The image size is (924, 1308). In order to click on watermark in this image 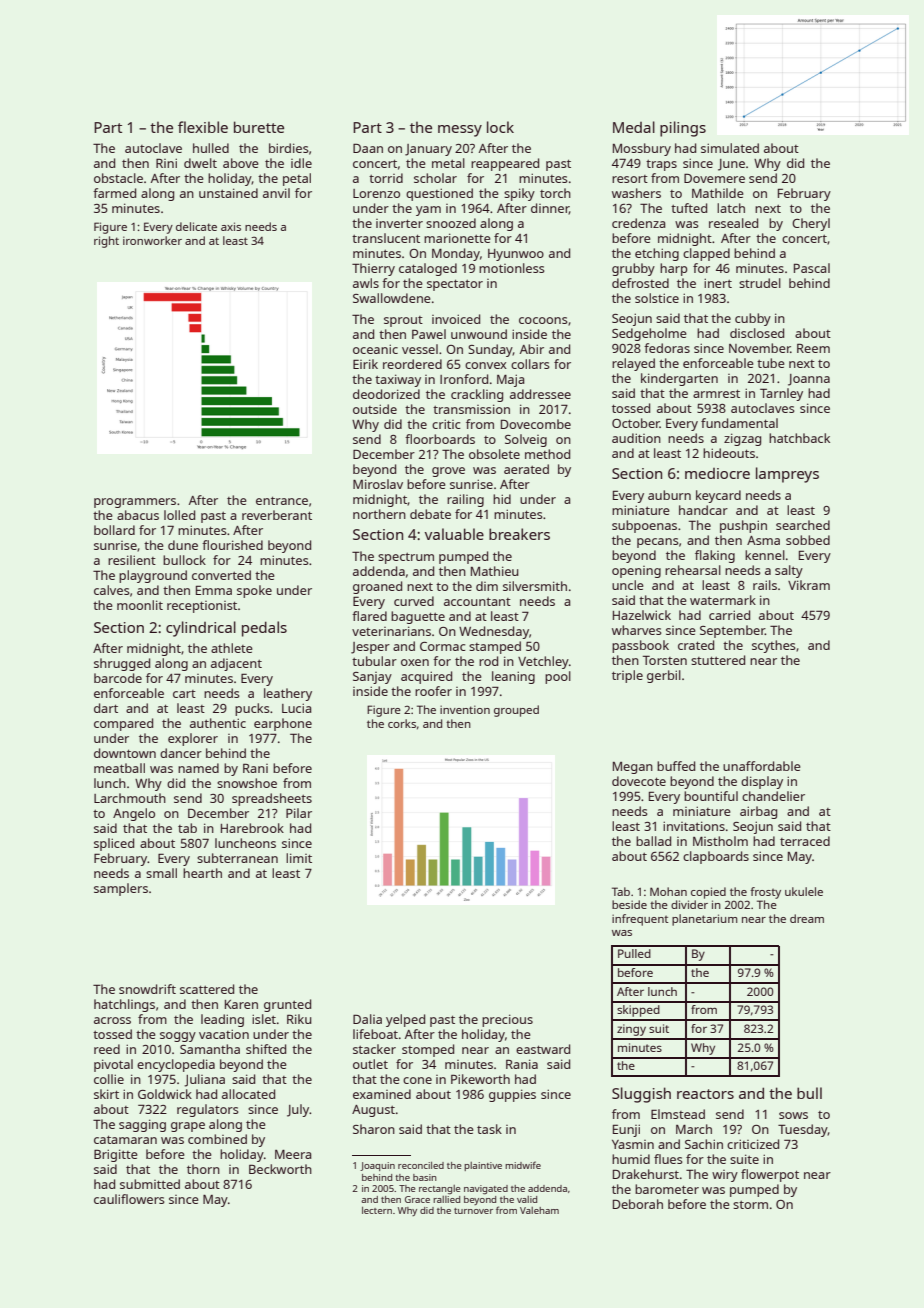, I will do `click(723, 600)`.
